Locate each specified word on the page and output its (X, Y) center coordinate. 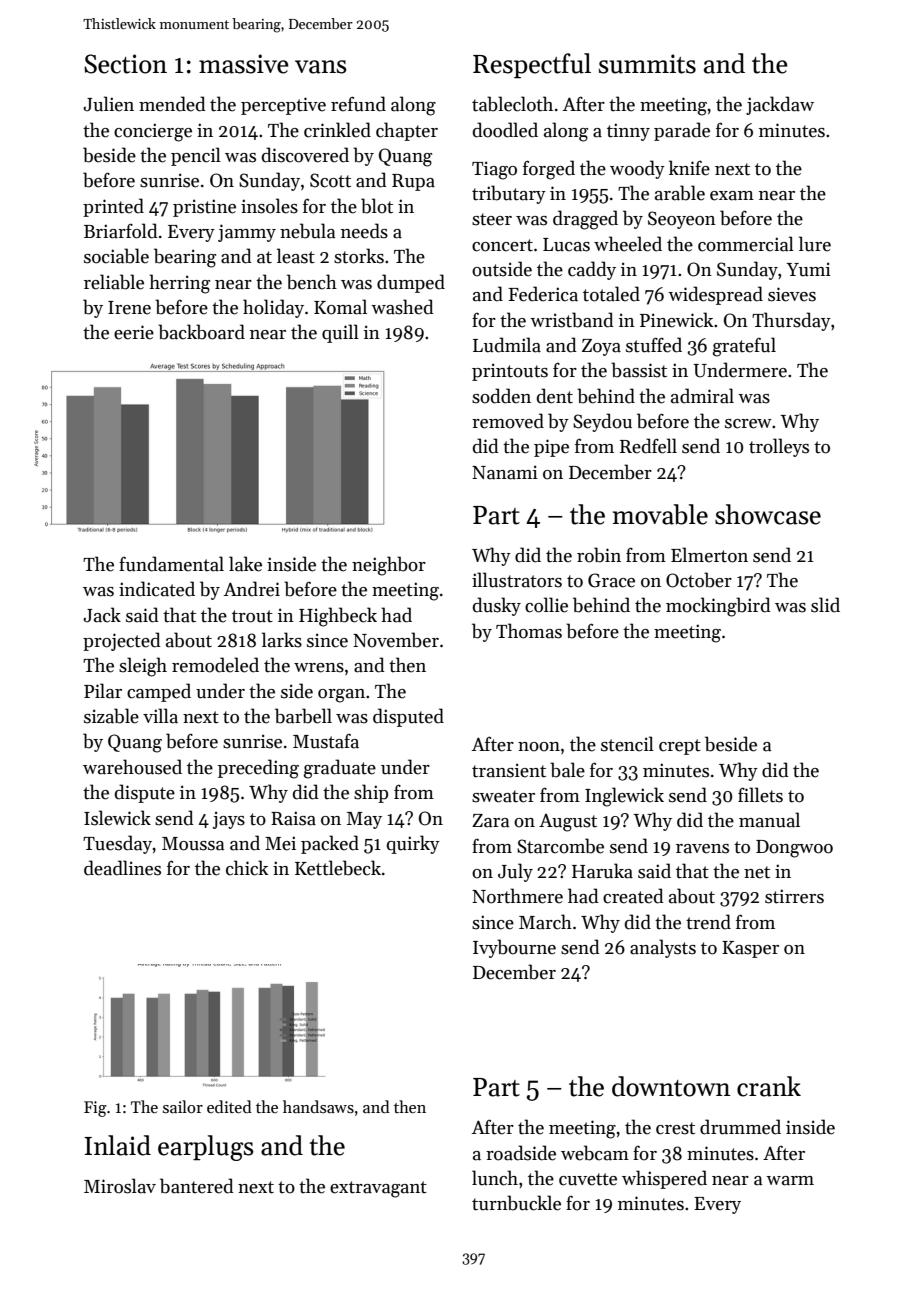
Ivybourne (514, 948)
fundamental (171, 564)
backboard (201, 332)
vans (321, 67)
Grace (611, 580)
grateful (744, 347)
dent (555, 396)
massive (244, 64)
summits (647, 64)
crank (769, 1086)
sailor (183, 1106)
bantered (197, 1186)
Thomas (529, 631)
